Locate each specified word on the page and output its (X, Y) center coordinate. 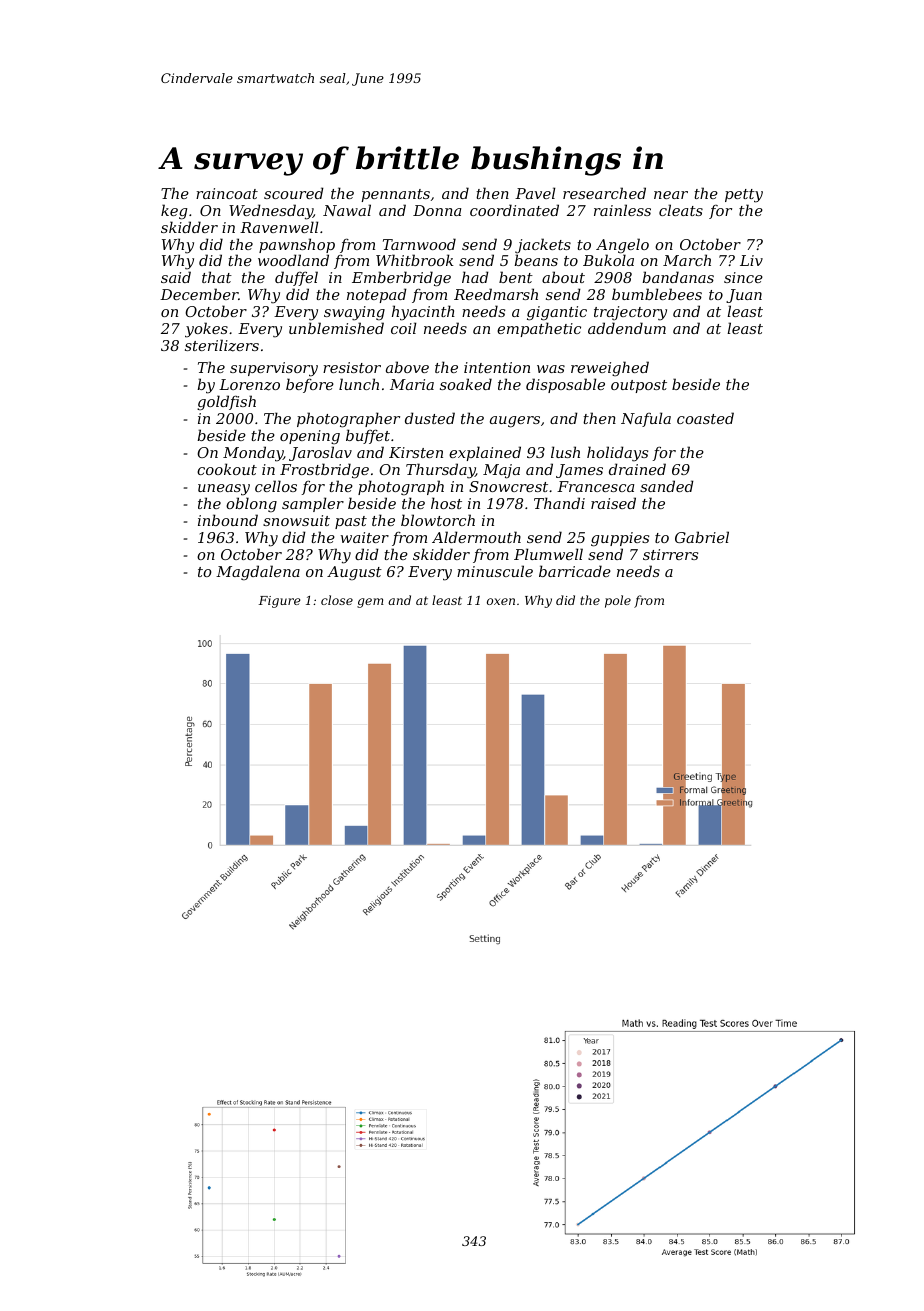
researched (604, 193)
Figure (279, 602)
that (217, 277)
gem (370, 603)
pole (618, 601)
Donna (437, 210)
